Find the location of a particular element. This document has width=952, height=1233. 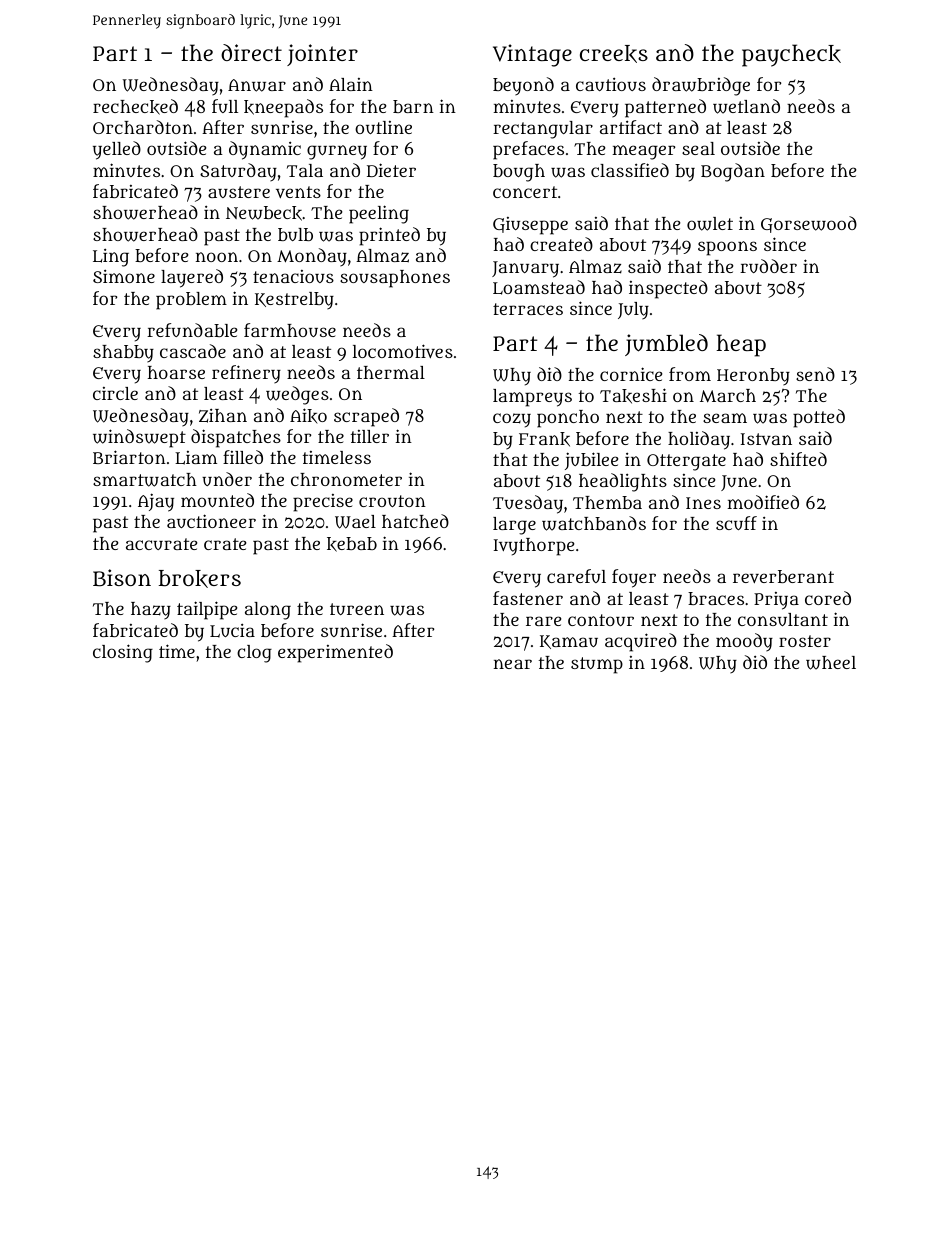

direct is located at coordinates (251, 52).
